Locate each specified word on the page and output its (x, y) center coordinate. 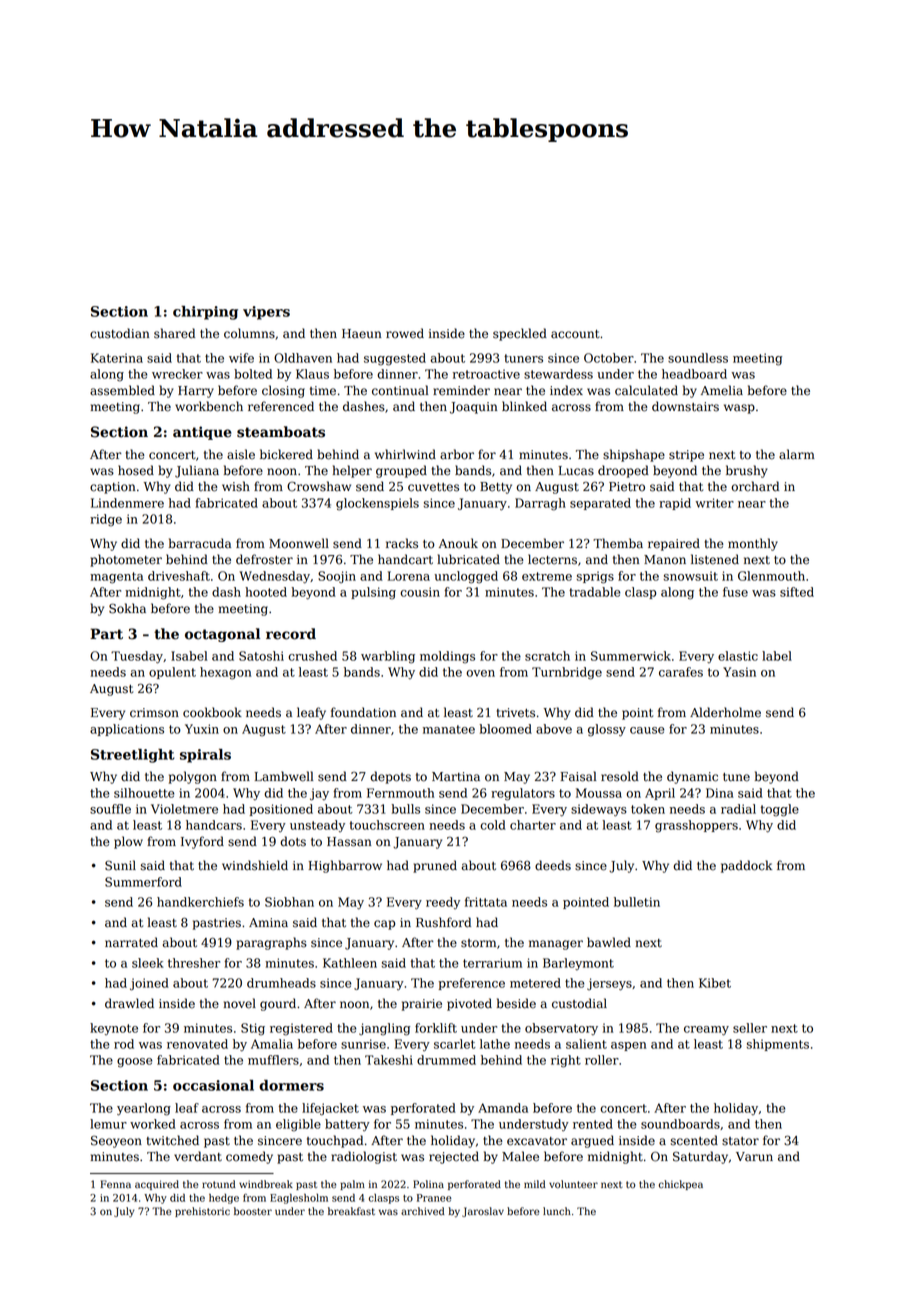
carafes (681, 672)
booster (253, 1211)
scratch (547, 656)
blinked (524, 406)
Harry (196, 392)
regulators (523, 794)
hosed (136, 470)
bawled (609, 942)
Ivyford (202, 842)
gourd (278, 1004)
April (660, 794)
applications (127, 730)
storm (478, 943)
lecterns (552, 559)
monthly (753, 544)
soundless (698, 358)
